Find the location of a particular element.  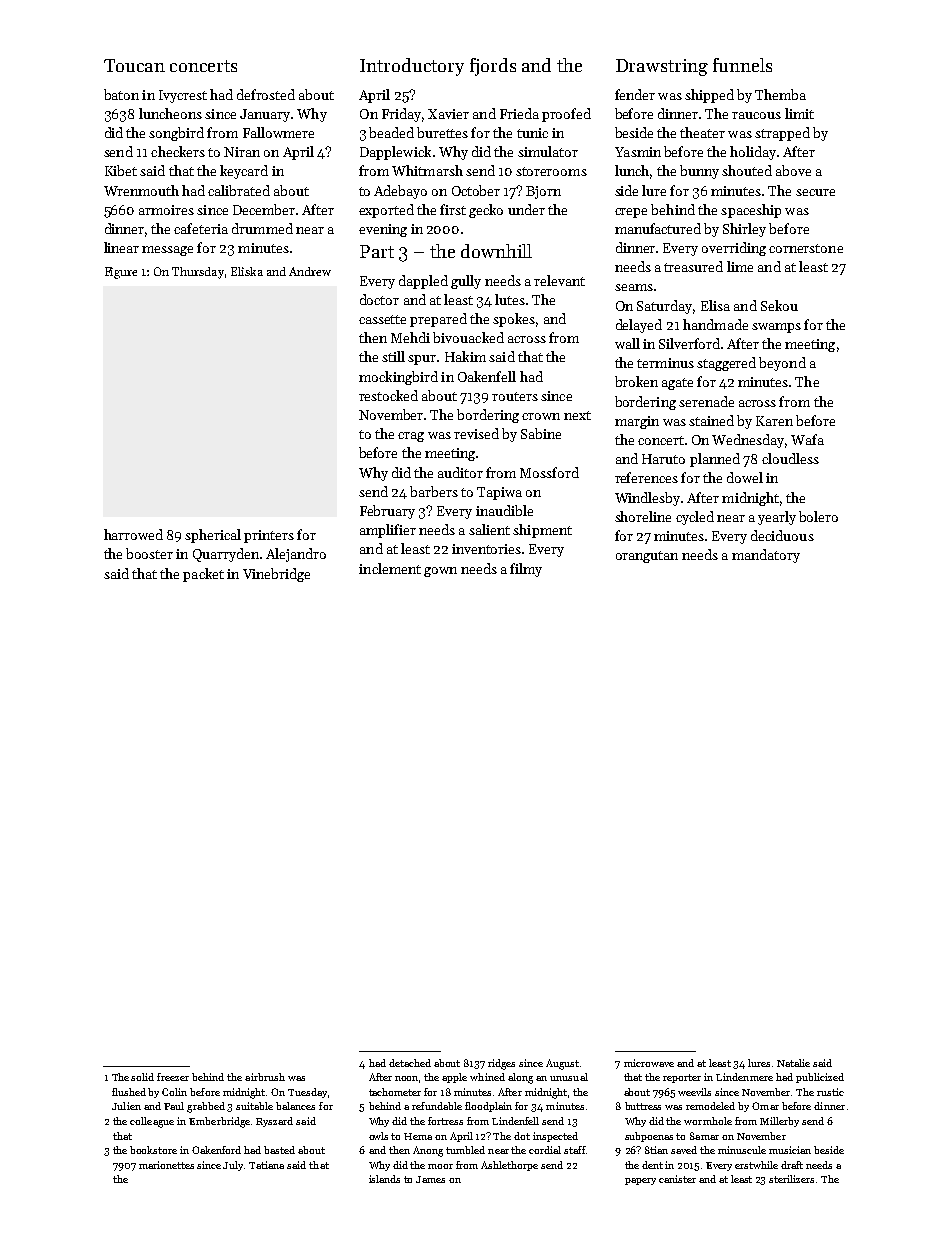

mandatory is located at coordinates (766, 556).
